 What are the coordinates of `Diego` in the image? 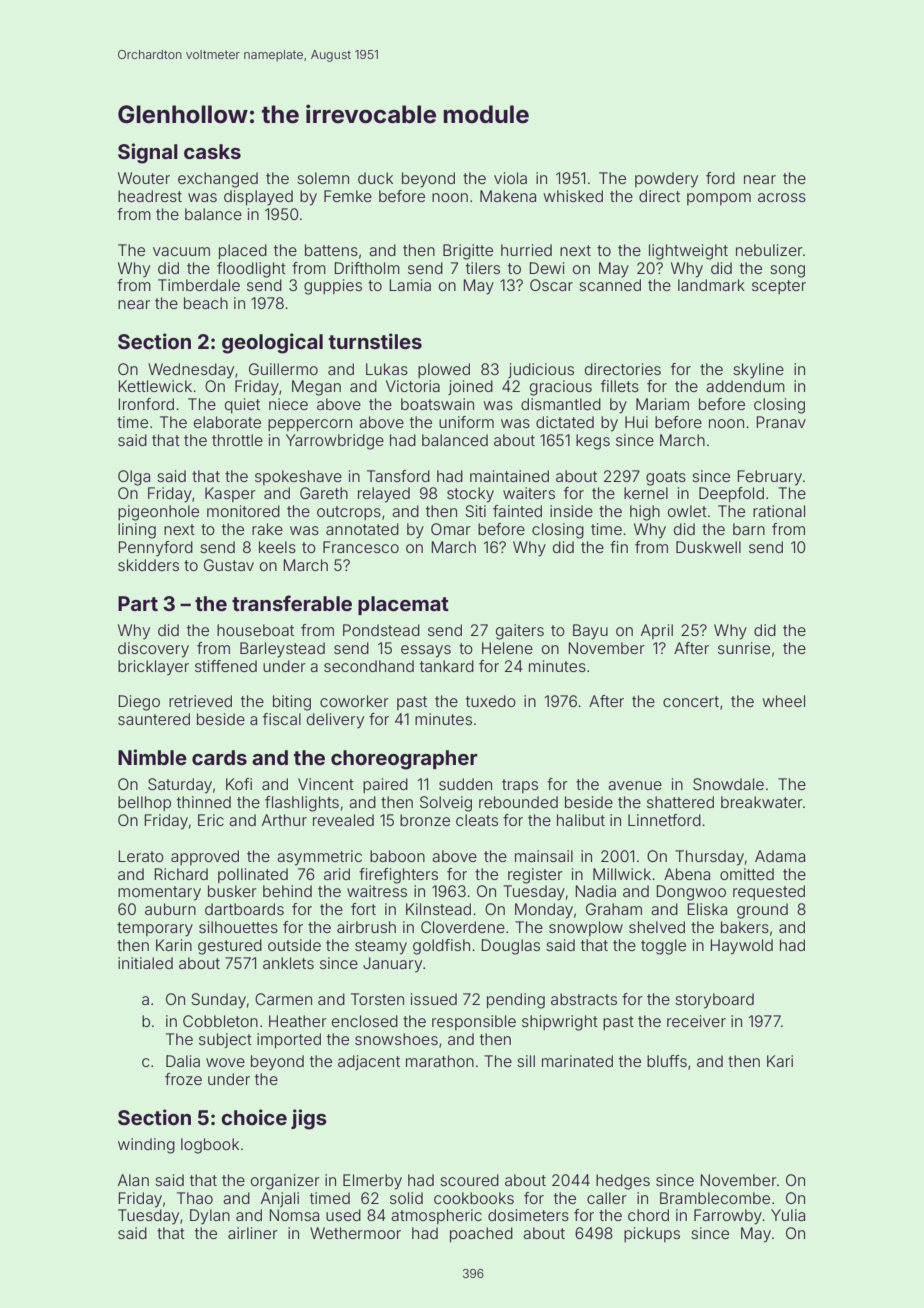 It's located at (139, 703).
